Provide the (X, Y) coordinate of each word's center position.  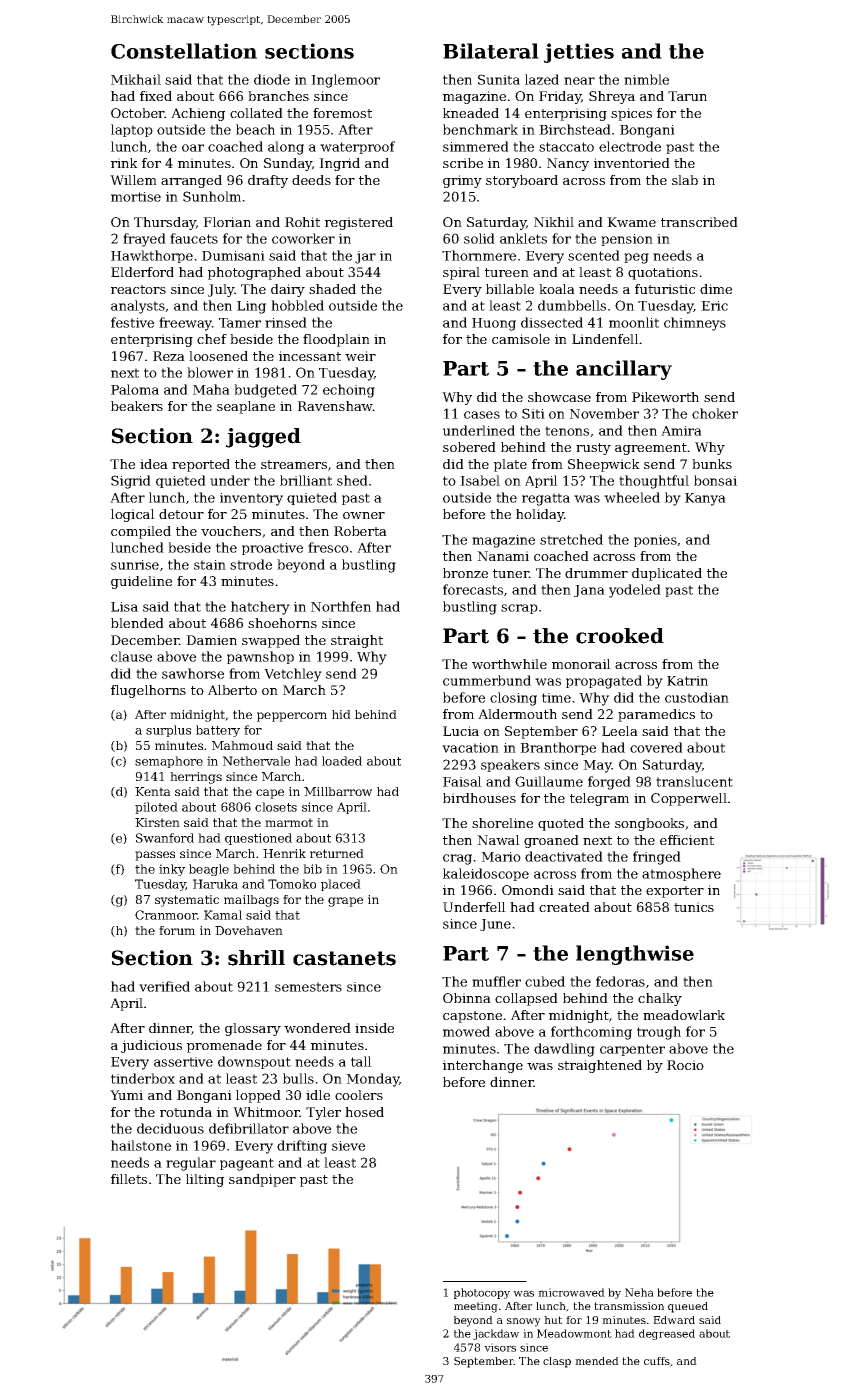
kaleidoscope (486, 874)
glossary (253, 1029)
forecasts (473, 589)
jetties (579, 53)
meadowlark (684, 1015)
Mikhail (136, 79)
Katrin (687, 681)
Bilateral (491, 51)
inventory (251, 499)
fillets (129, 1179)
